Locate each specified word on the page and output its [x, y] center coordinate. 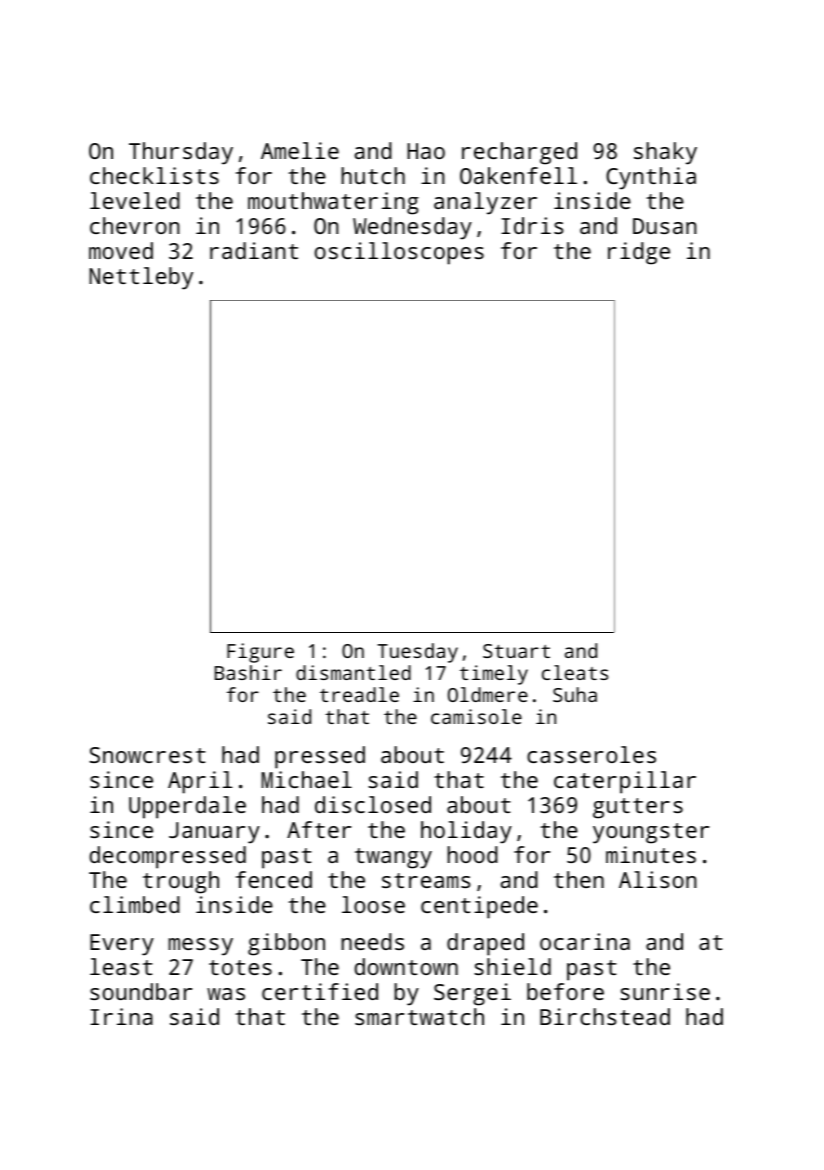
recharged [519, 153]
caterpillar [625, 782]
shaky [665, 153]
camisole [476, 716]
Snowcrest [148, 755]
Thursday [181, 153]
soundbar [141, 991]
